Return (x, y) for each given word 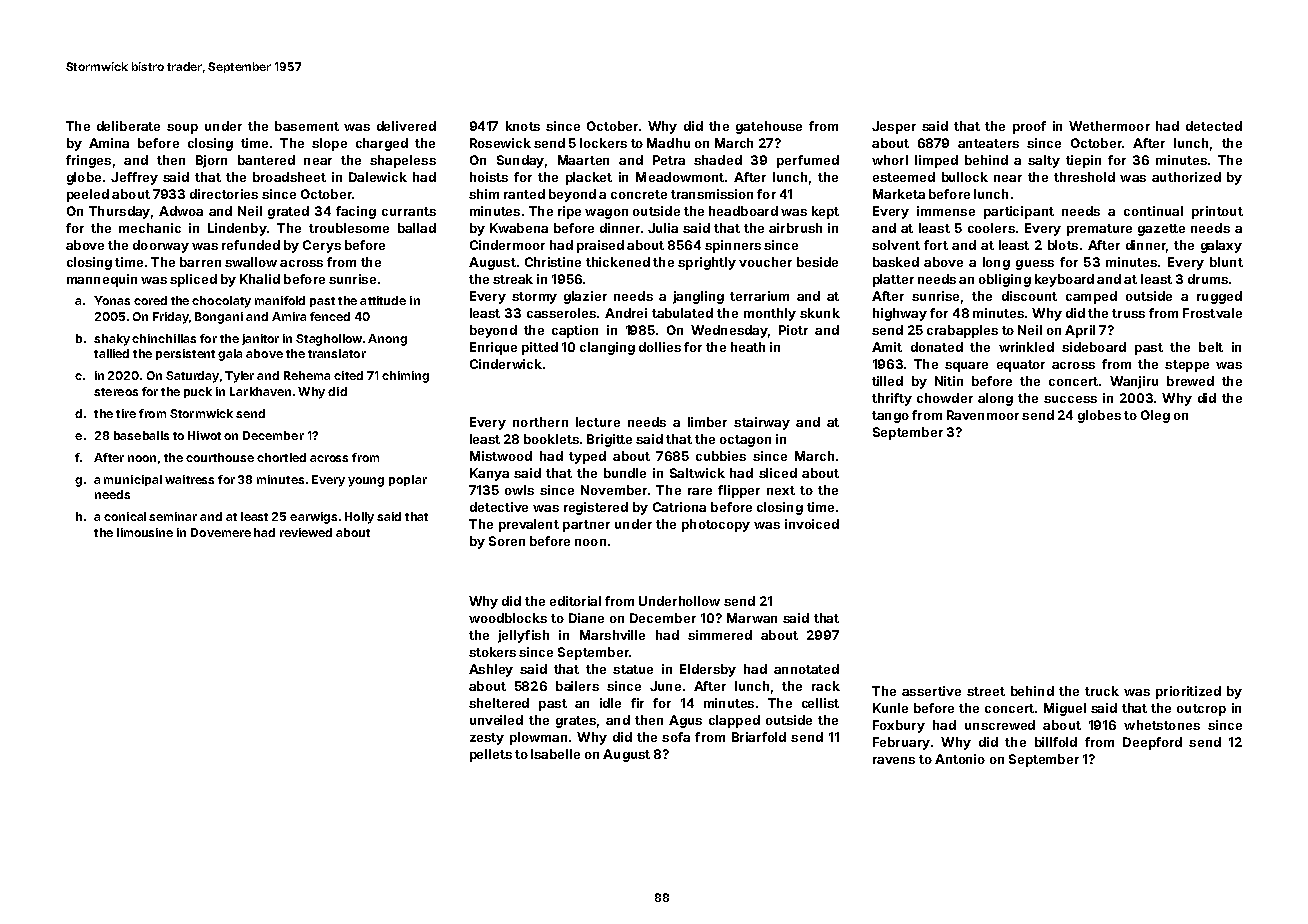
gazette (1161, 230)
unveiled (496, 720)
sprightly (707, 263)
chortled (281, 457)
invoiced (812, 524)
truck (1102, 691)
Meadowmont (680, 177)
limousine (145, 532)
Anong (387, 340)
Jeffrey (134, 178)
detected (1214, 126)
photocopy (716, 525)
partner (586, 526)
